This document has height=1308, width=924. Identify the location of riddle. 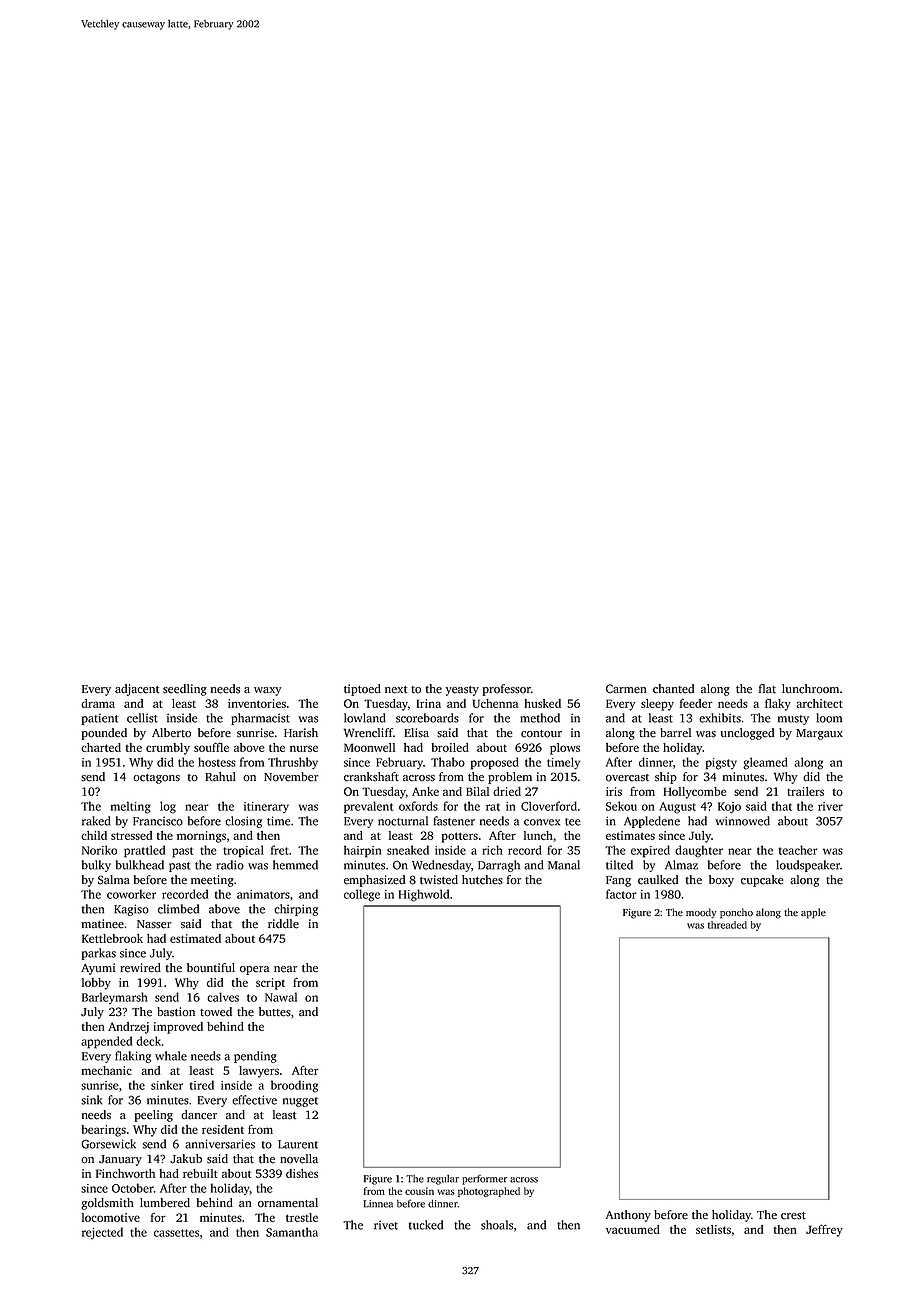
(283, 924).
